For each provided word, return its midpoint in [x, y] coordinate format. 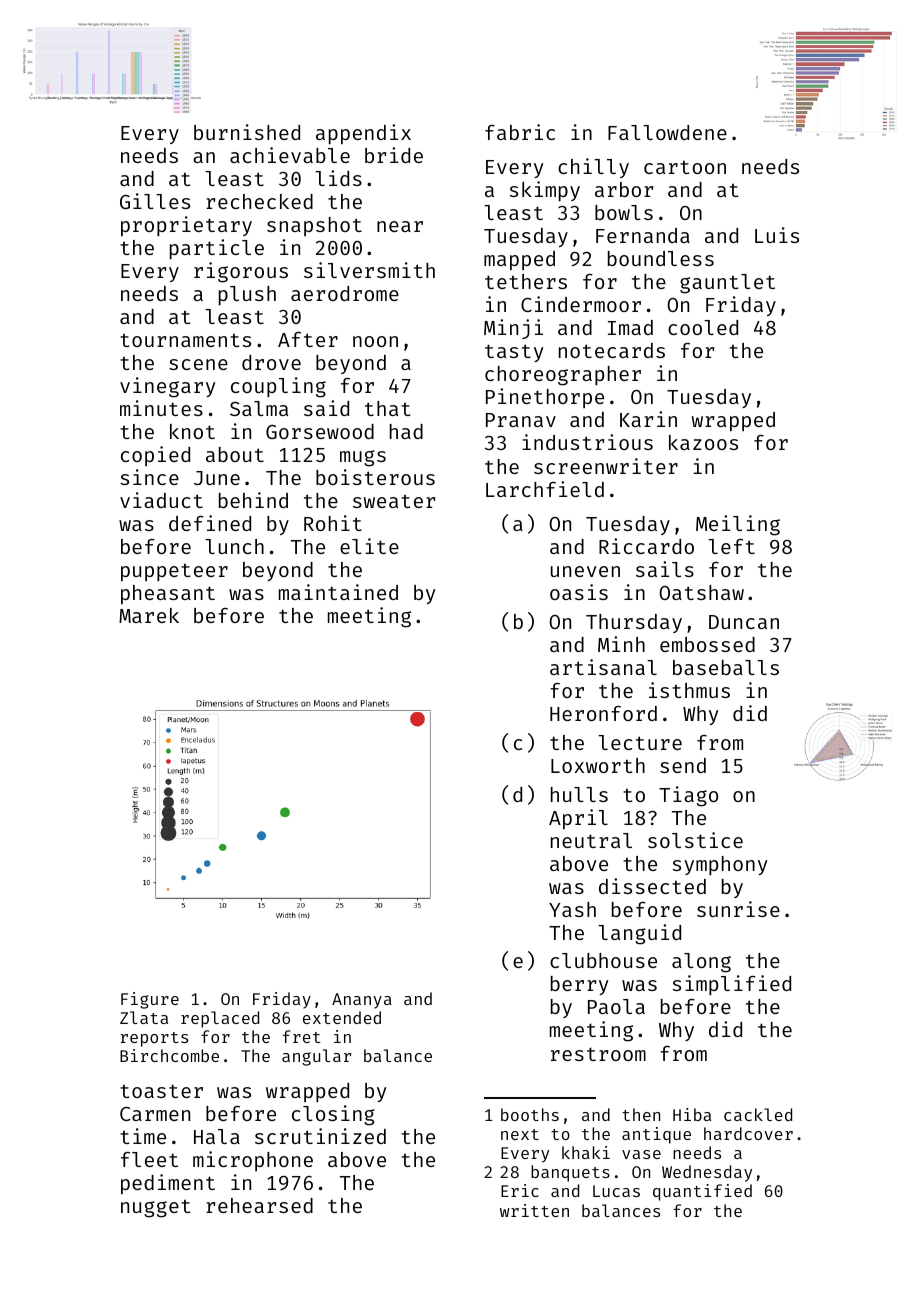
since [150, 477]
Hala [217, 1136]
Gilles [155, 201]
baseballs [726, 667]
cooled [703, 327]
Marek [149, 615]
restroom [598, 1054]
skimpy [545, 191]
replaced [220, 1019]
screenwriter [606, 466]
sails [665, 569]
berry [580, 985]
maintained [338, 592]
